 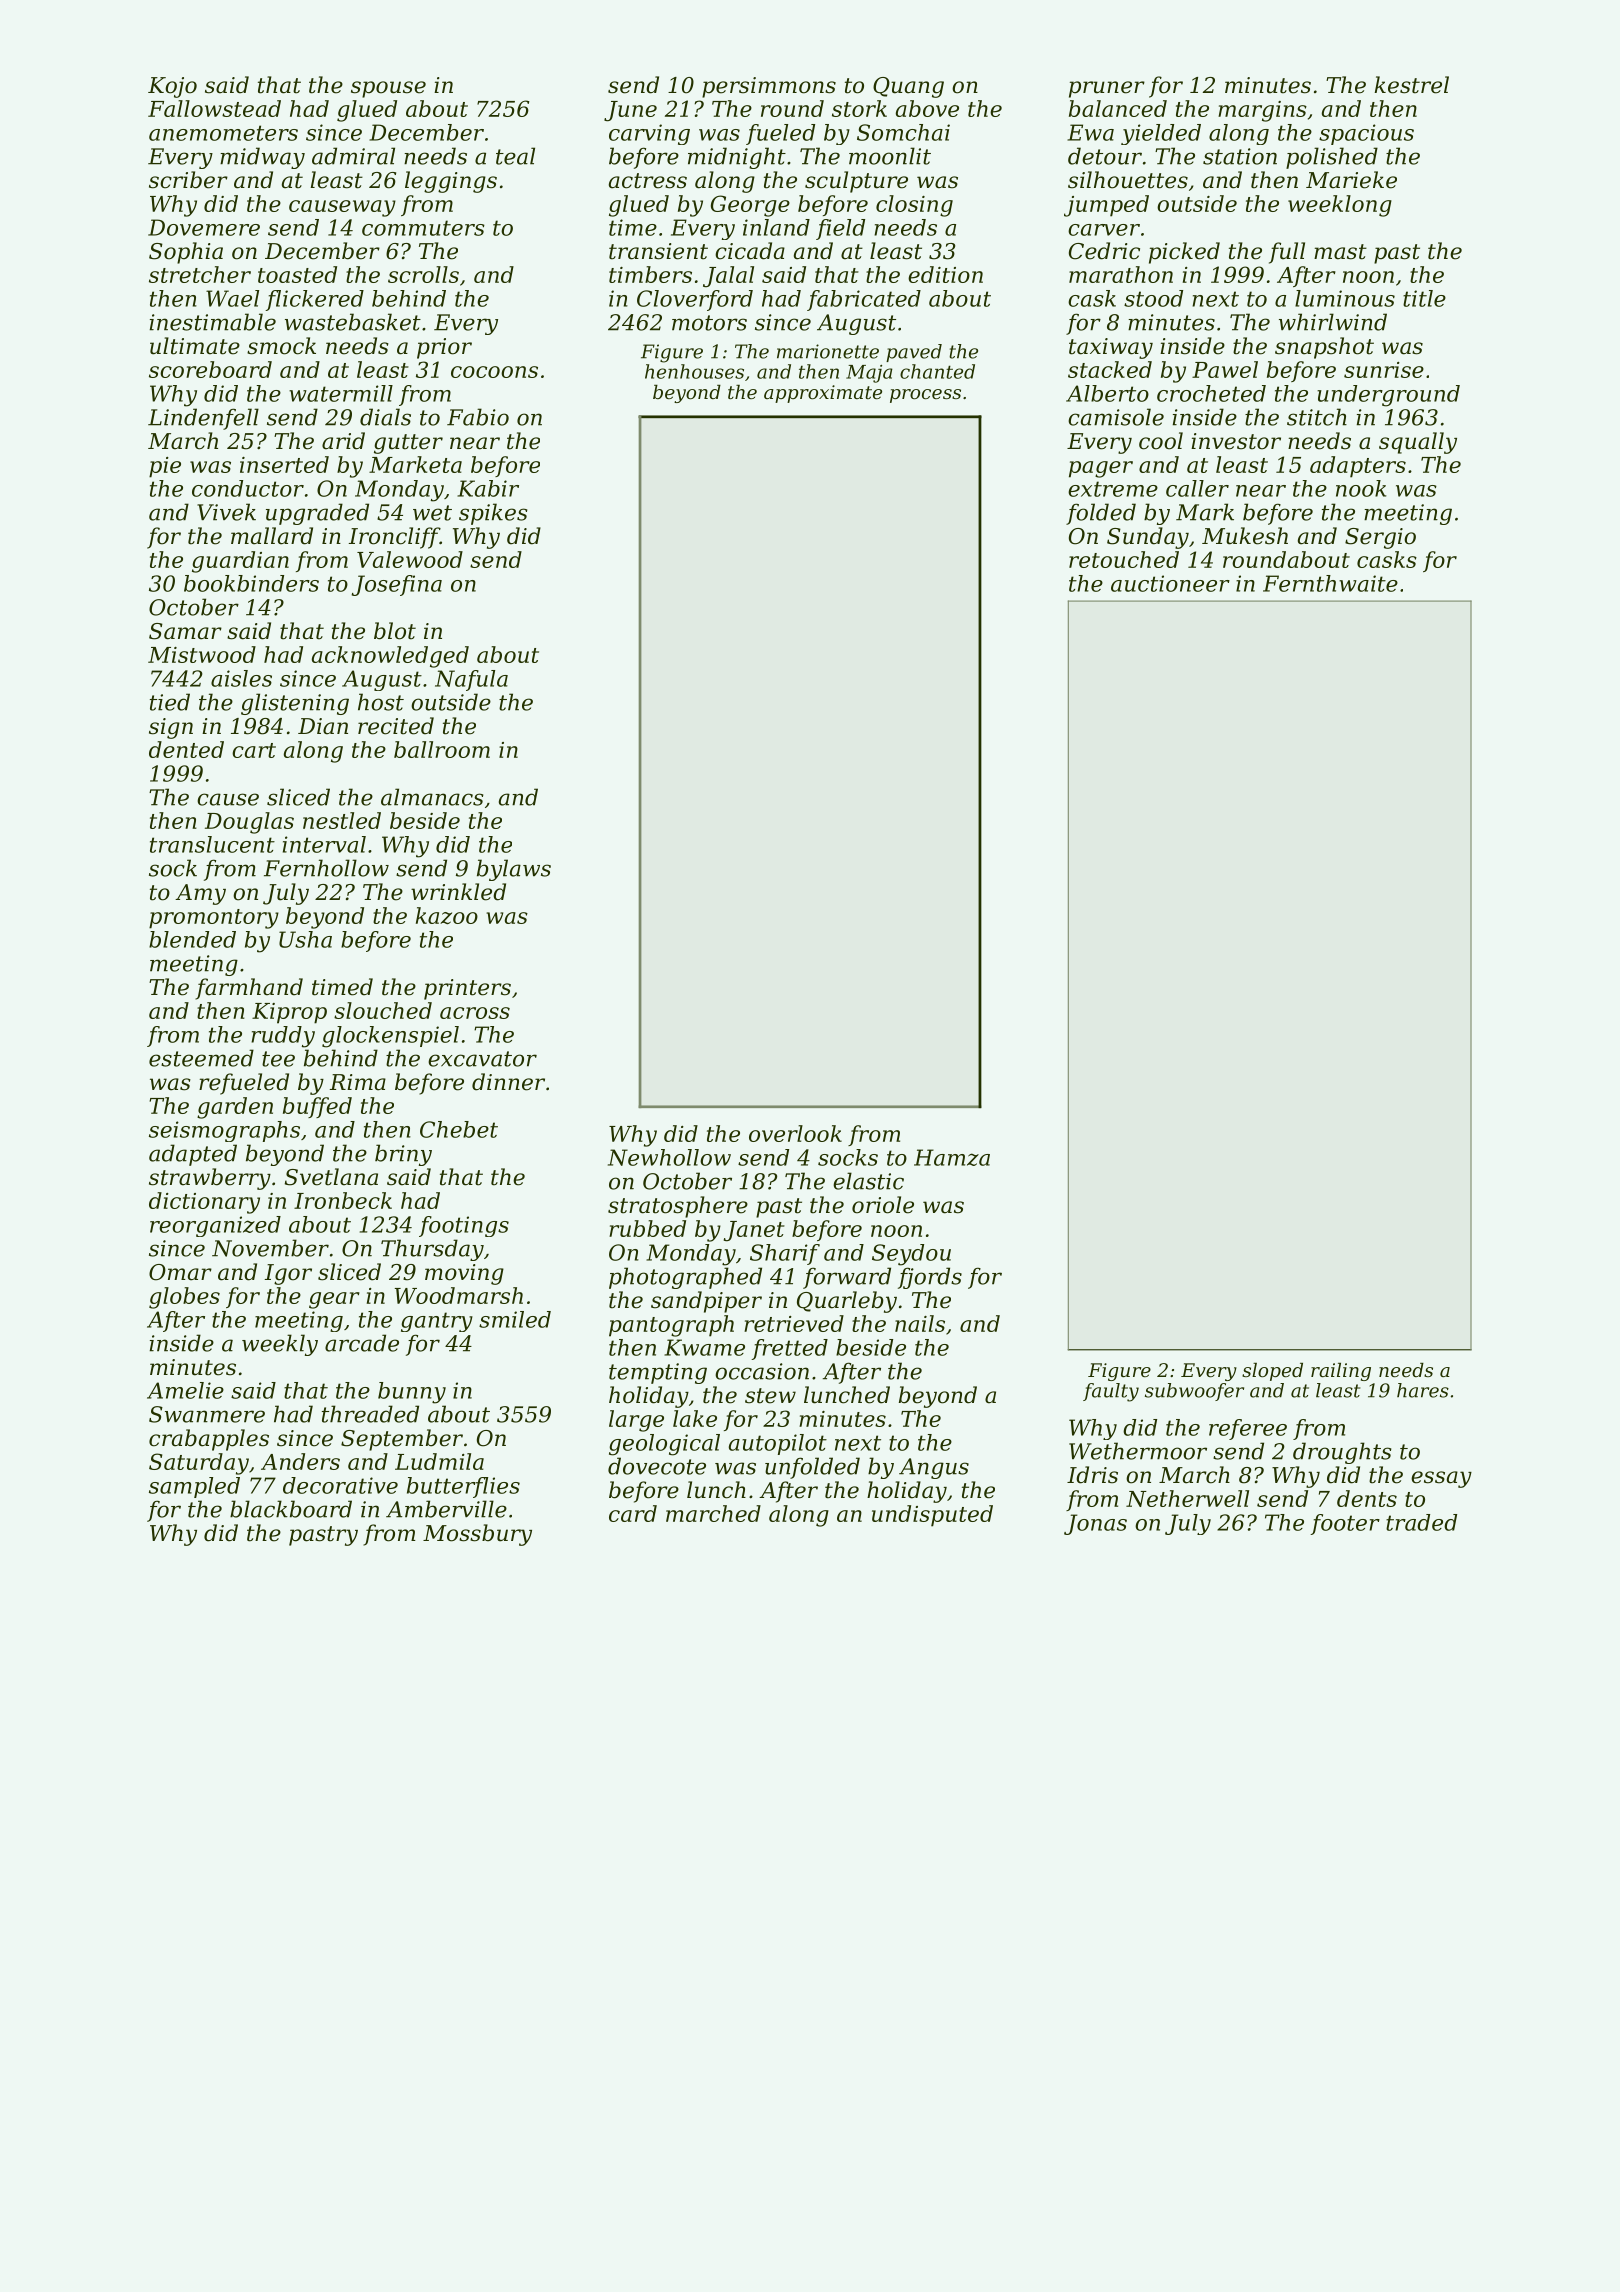 I want to click on Usha, so click(x=305, y=939).
